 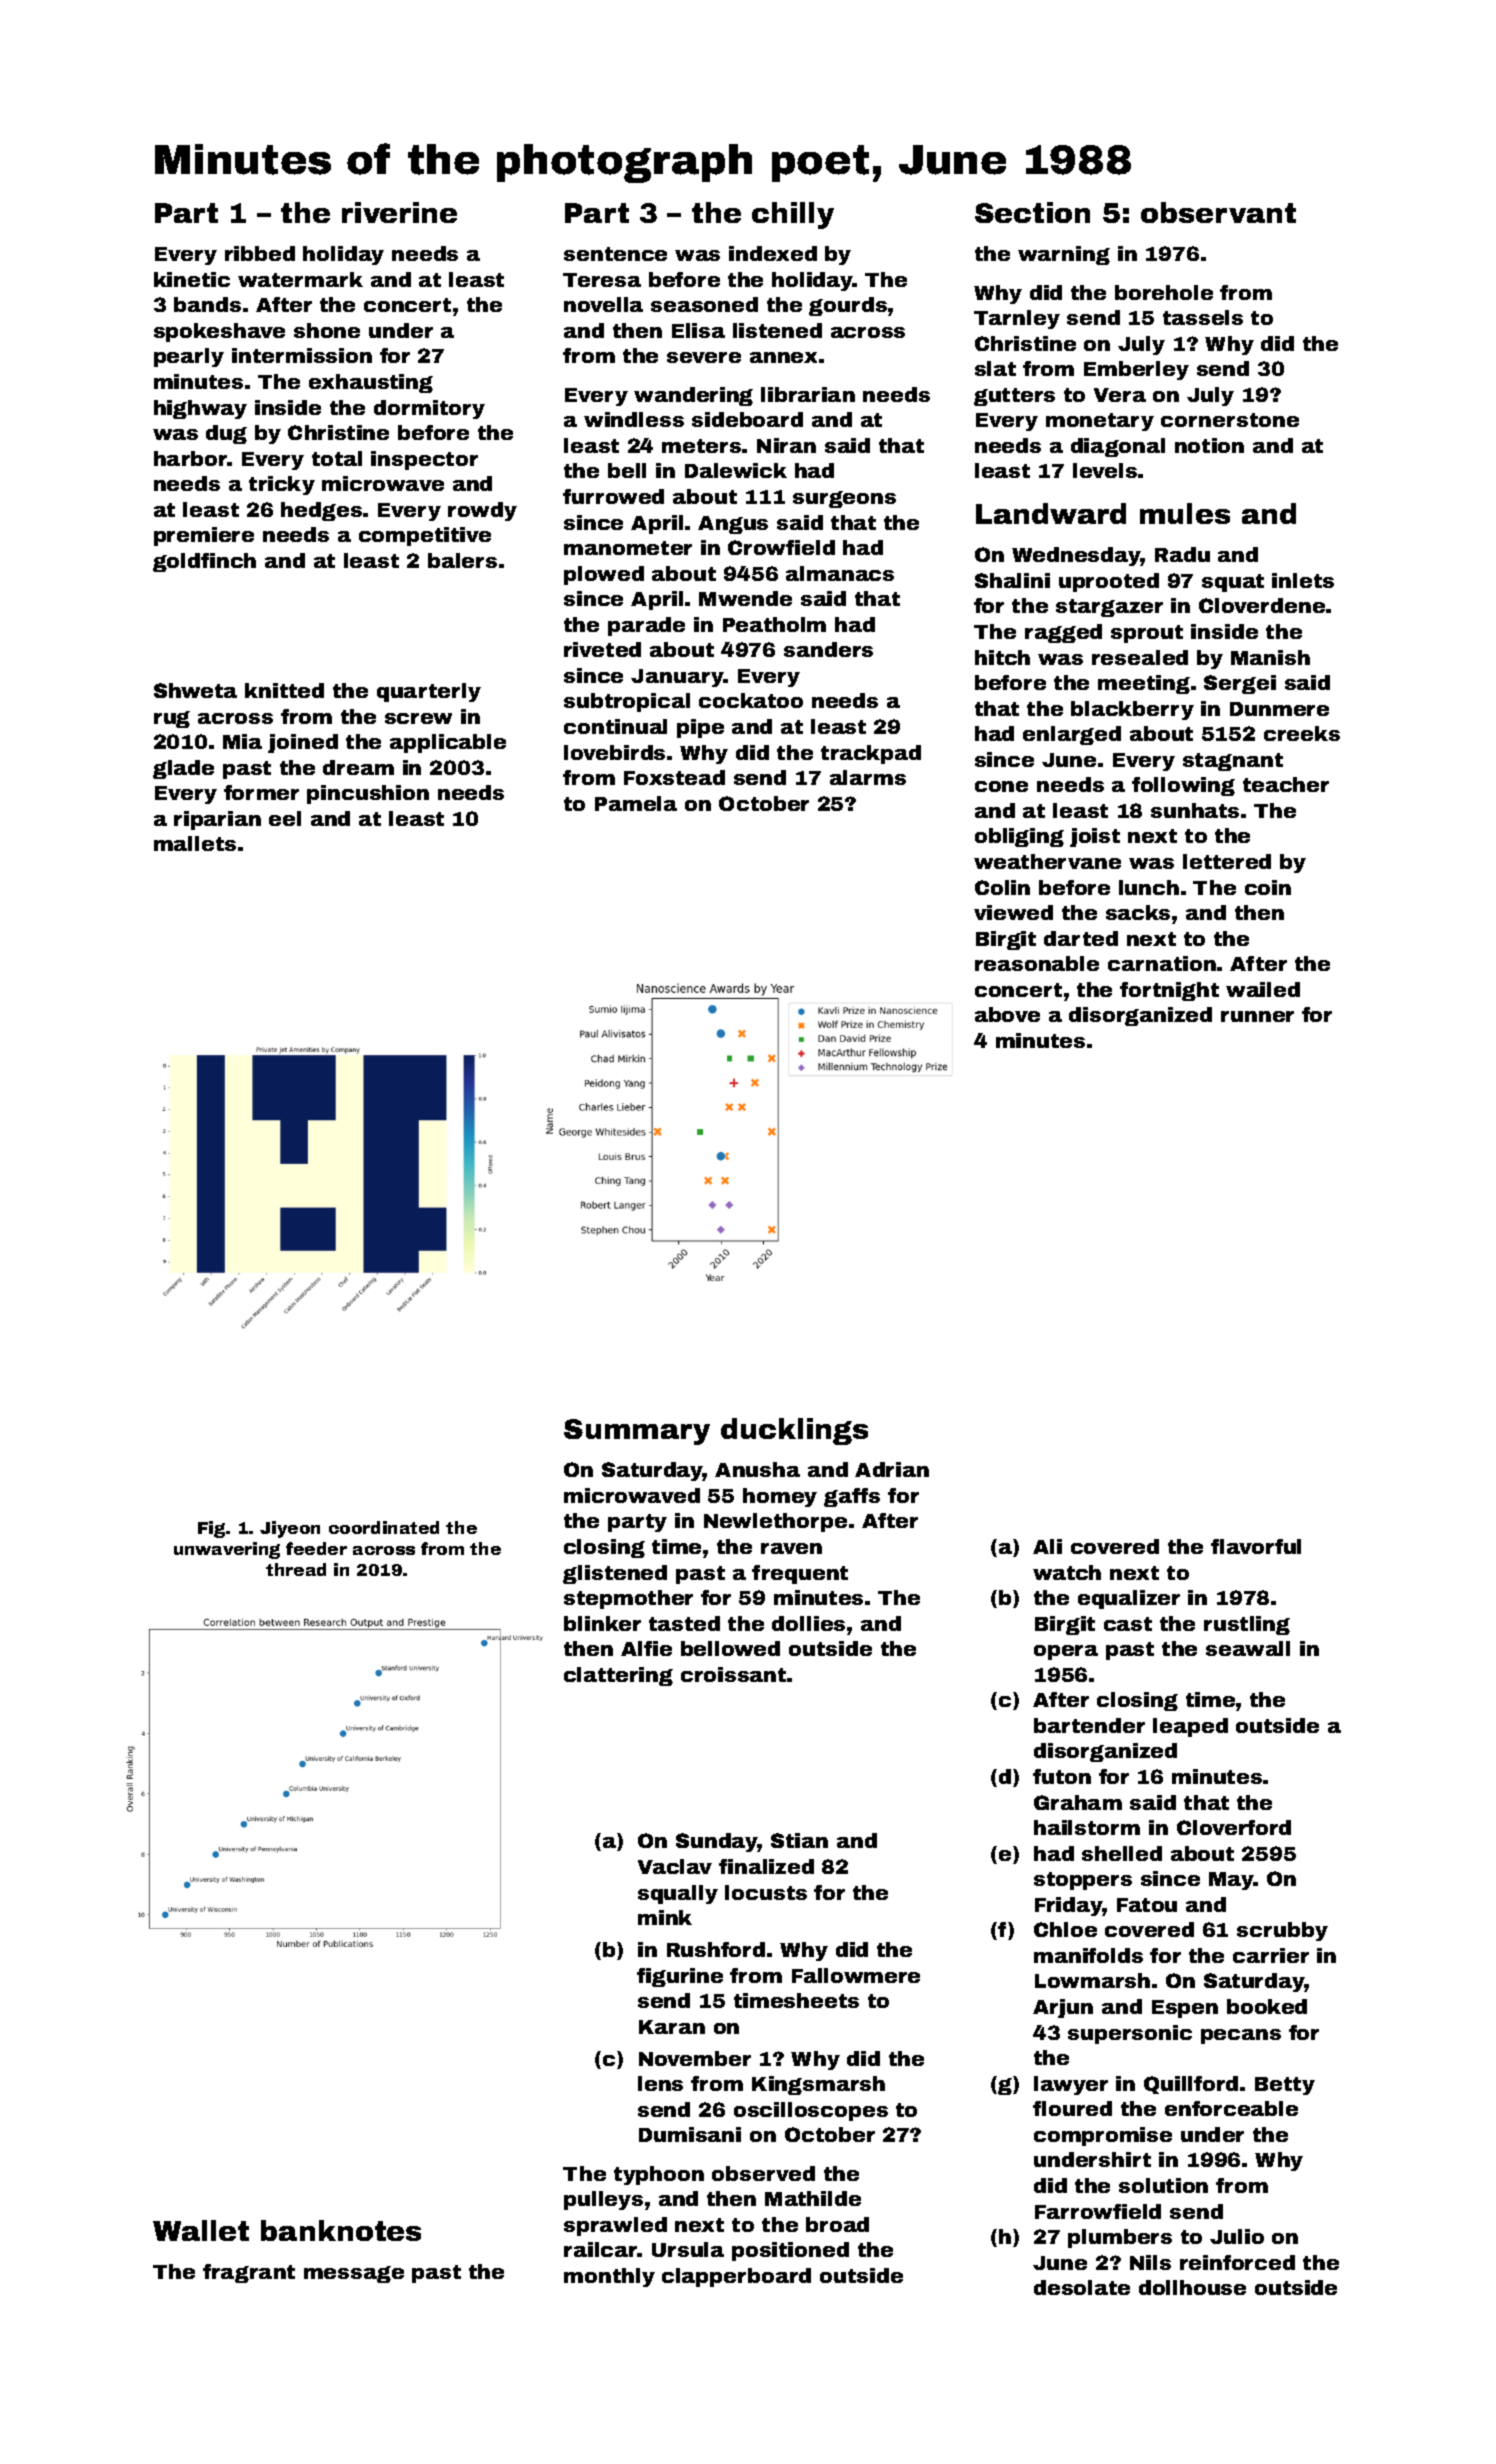 I want to click on Newlethorpe, so click(x=775, y=1522).
